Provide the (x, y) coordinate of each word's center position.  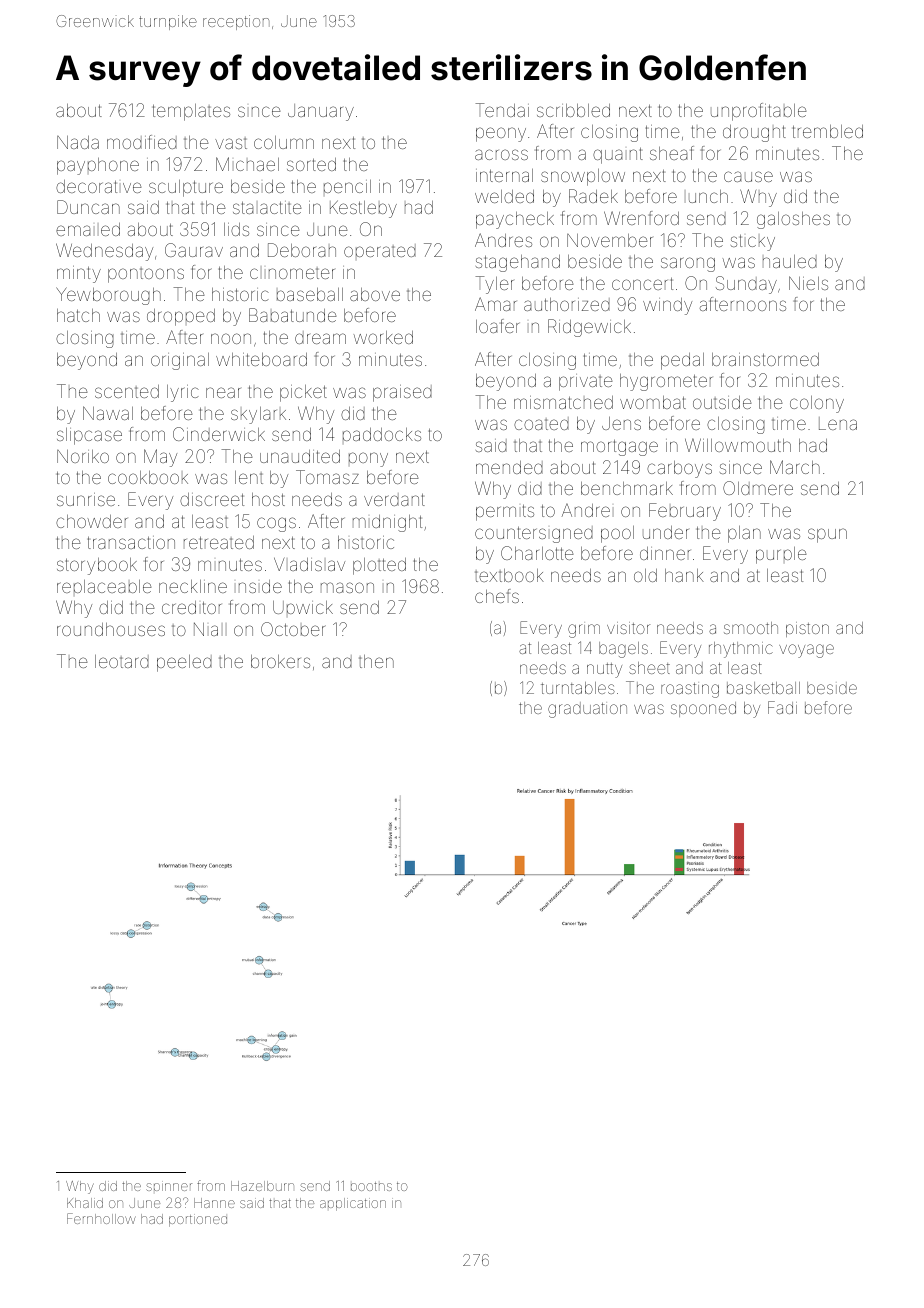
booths (371, 1186)
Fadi (782, 707)
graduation (587, 710)
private (586, 382)
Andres (503, 240)
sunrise (86, 499)
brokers (280, 661)
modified (142, 142)
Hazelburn (262, 1186)
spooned (703, 709)
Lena (838, 423)
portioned (198, 1220)
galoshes (793, 220)
